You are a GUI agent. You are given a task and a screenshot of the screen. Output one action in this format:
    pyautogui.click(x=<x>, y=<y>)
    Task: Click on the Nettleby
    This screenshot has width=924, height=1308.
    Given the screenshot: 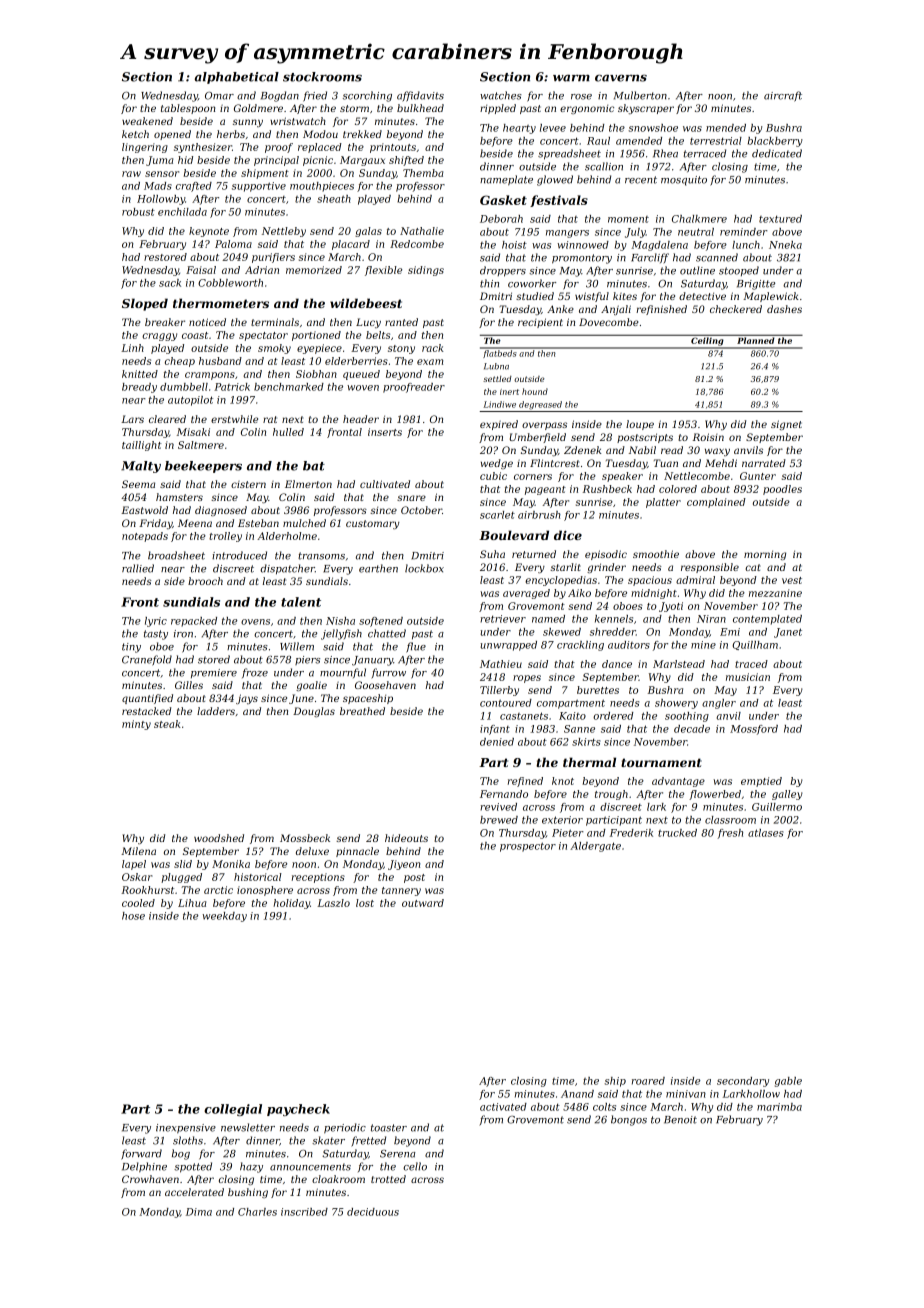 What is the action you would take?
    pyautogui.click(x=284, y=232)
